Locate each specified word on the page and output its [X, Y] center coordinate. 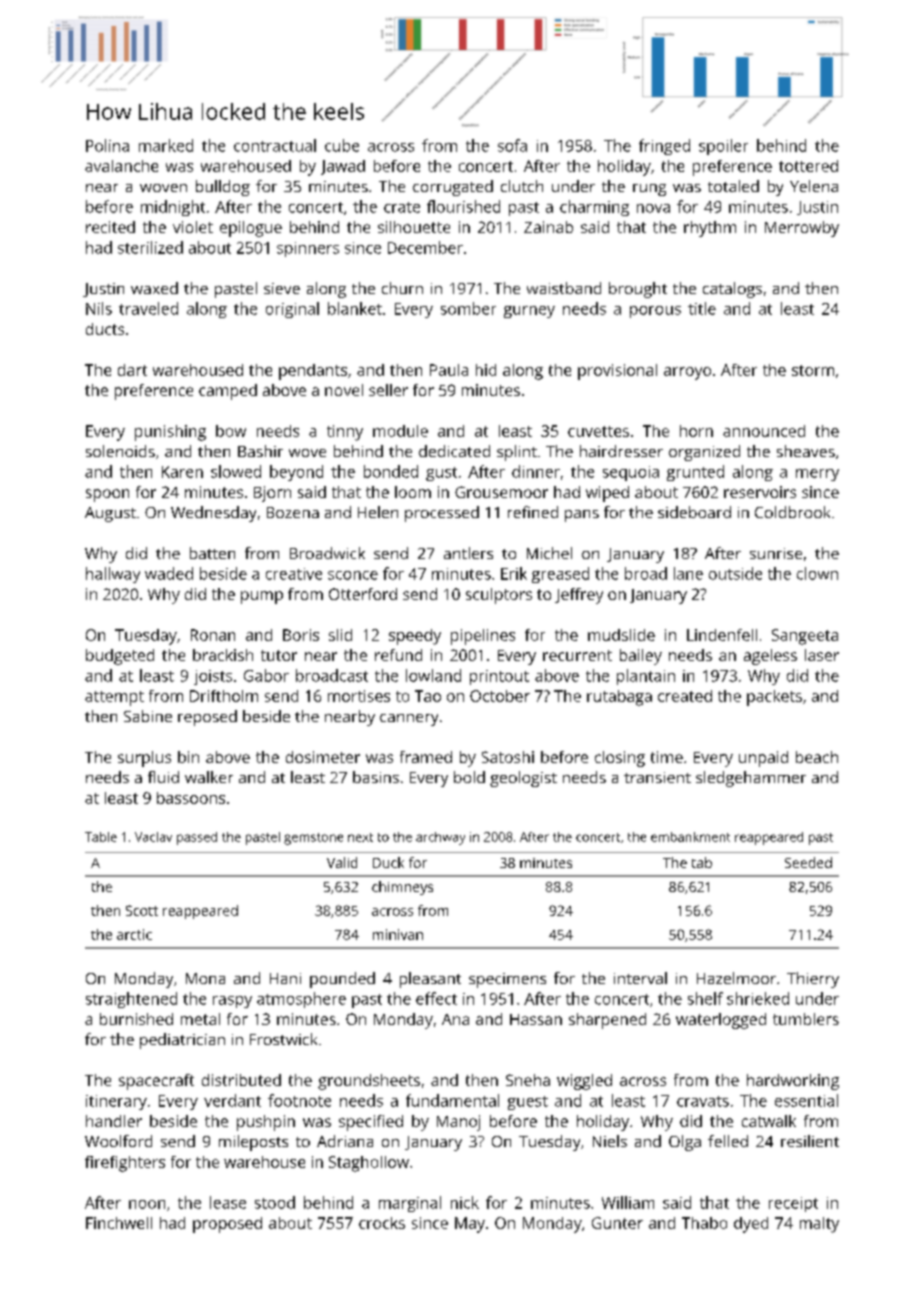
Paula [449, 370]
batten [212, 553]
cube [342, 145]
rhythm [710, 229]
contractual [275, 145]
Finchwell [119, 1223]
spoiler [723, 147]
